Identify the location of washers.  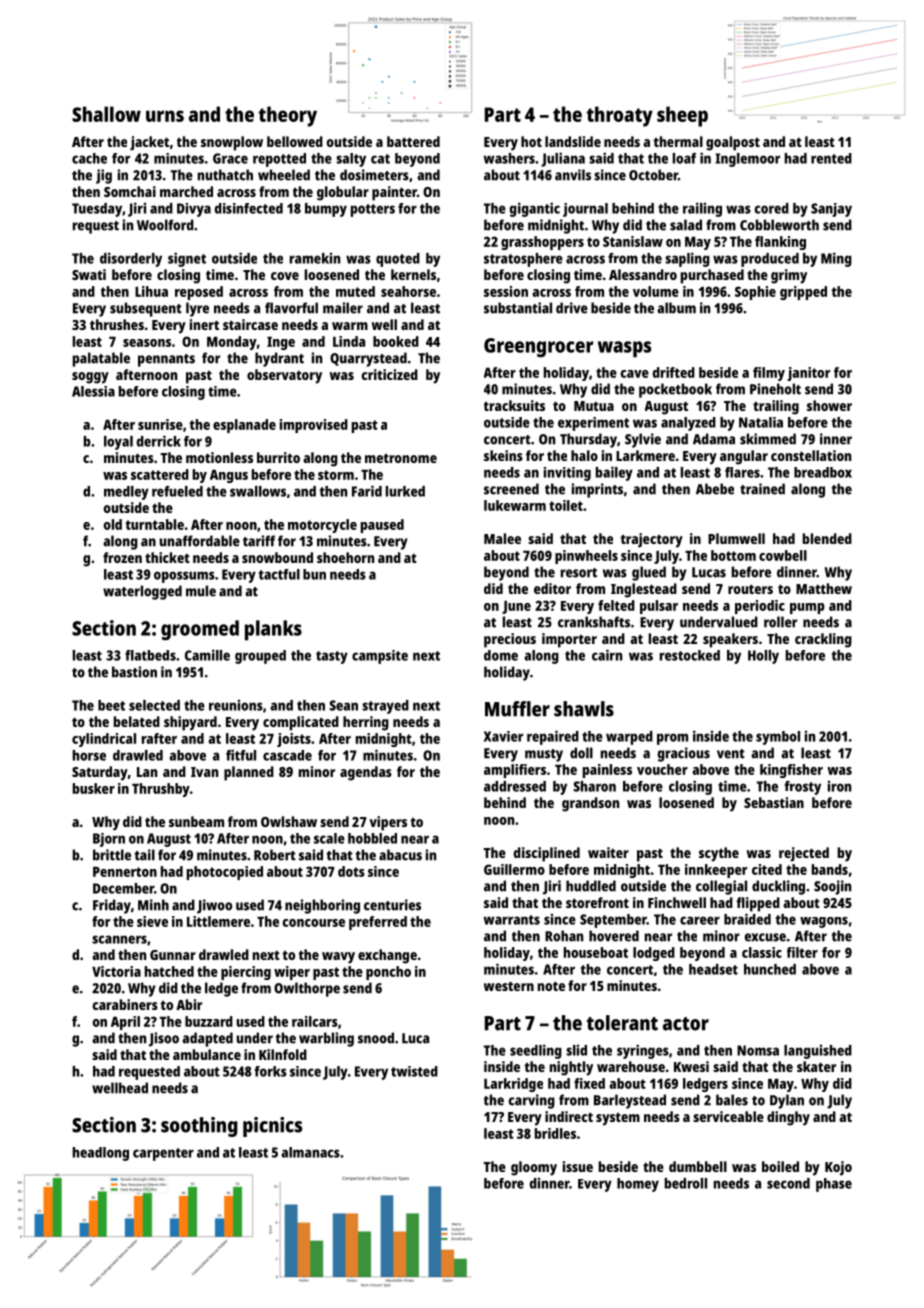
(509, 158).
